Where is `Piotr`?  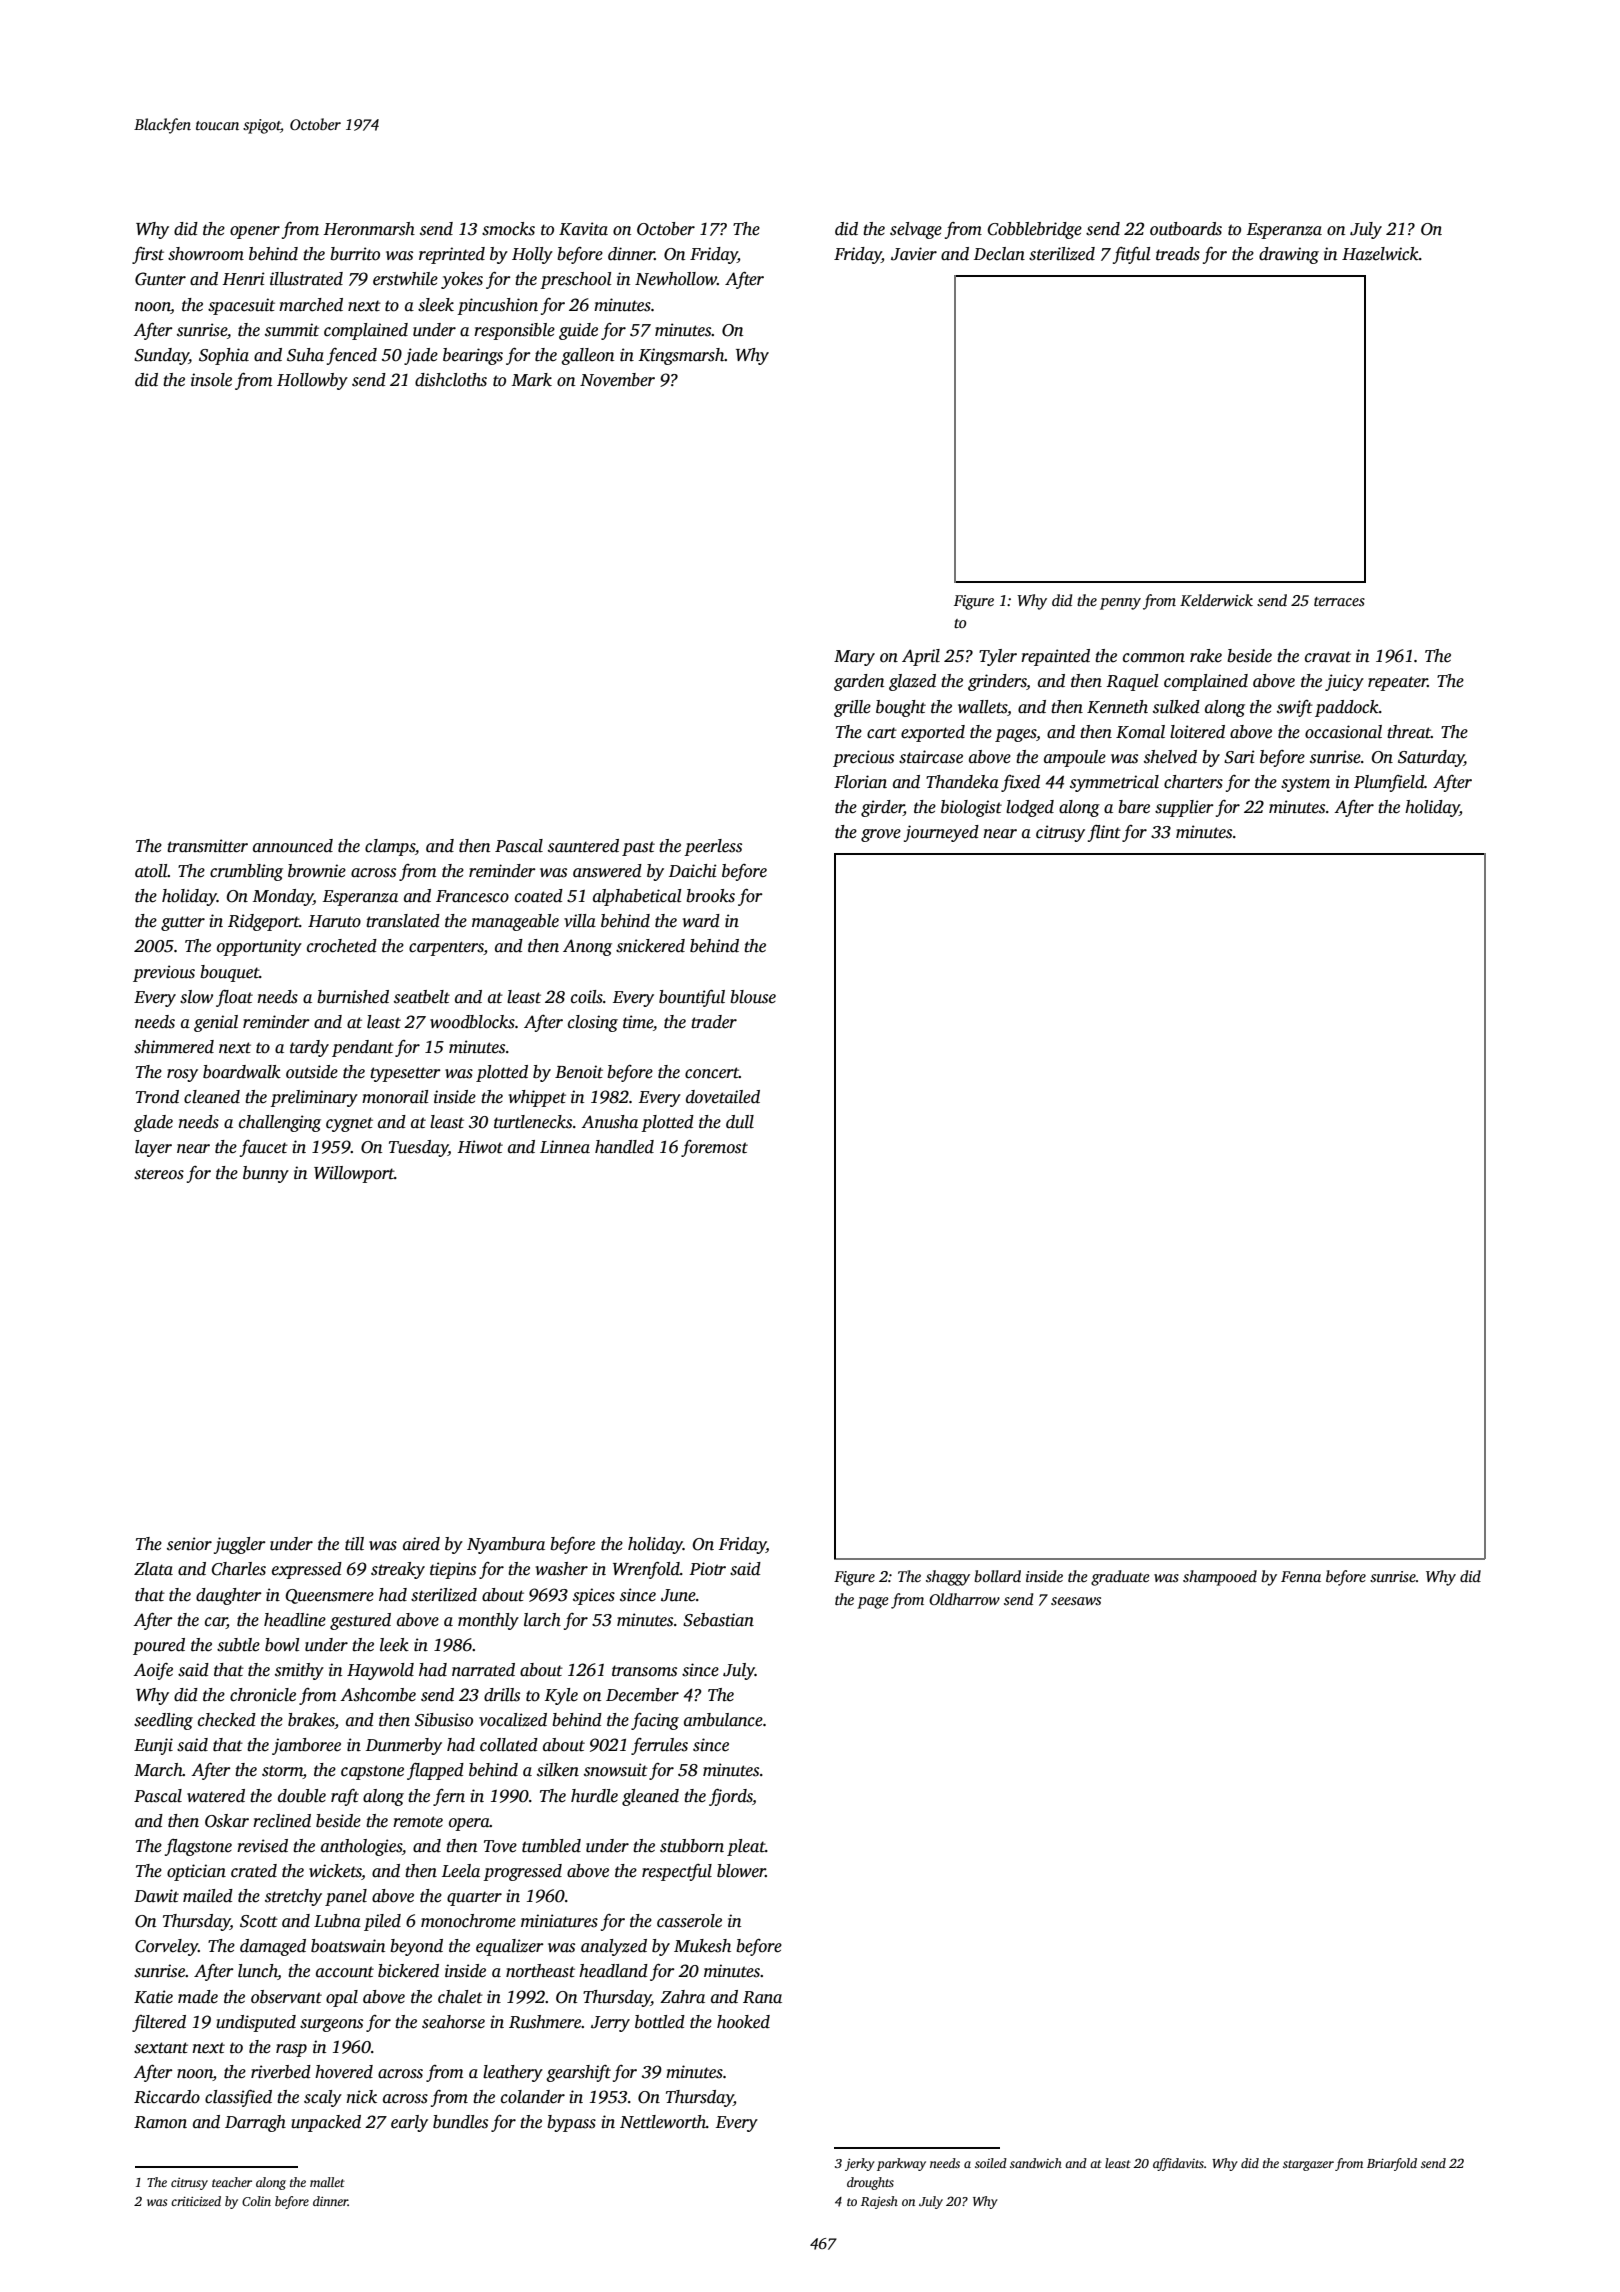
Piotr is located at coordinates (707, 1569).
